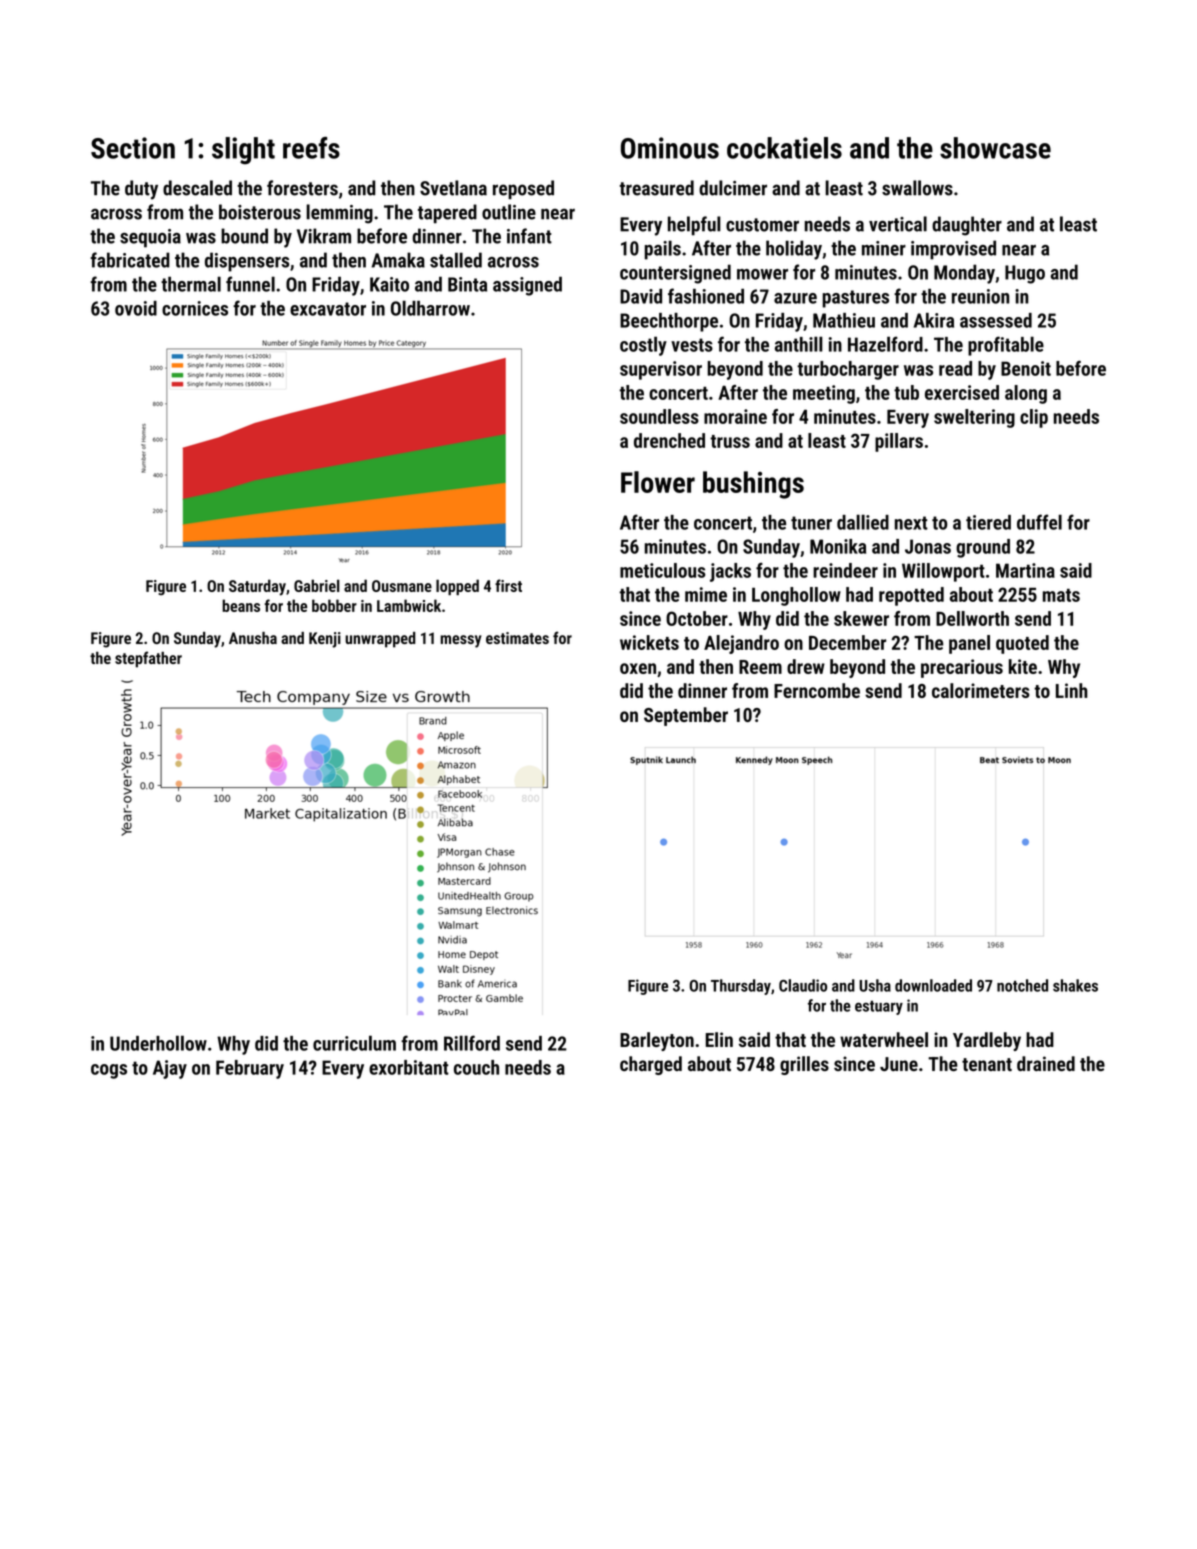 Image resolution: width=1197 pixels, height=1549 pixels. I want to click on ovoid, so click(136, 308).
